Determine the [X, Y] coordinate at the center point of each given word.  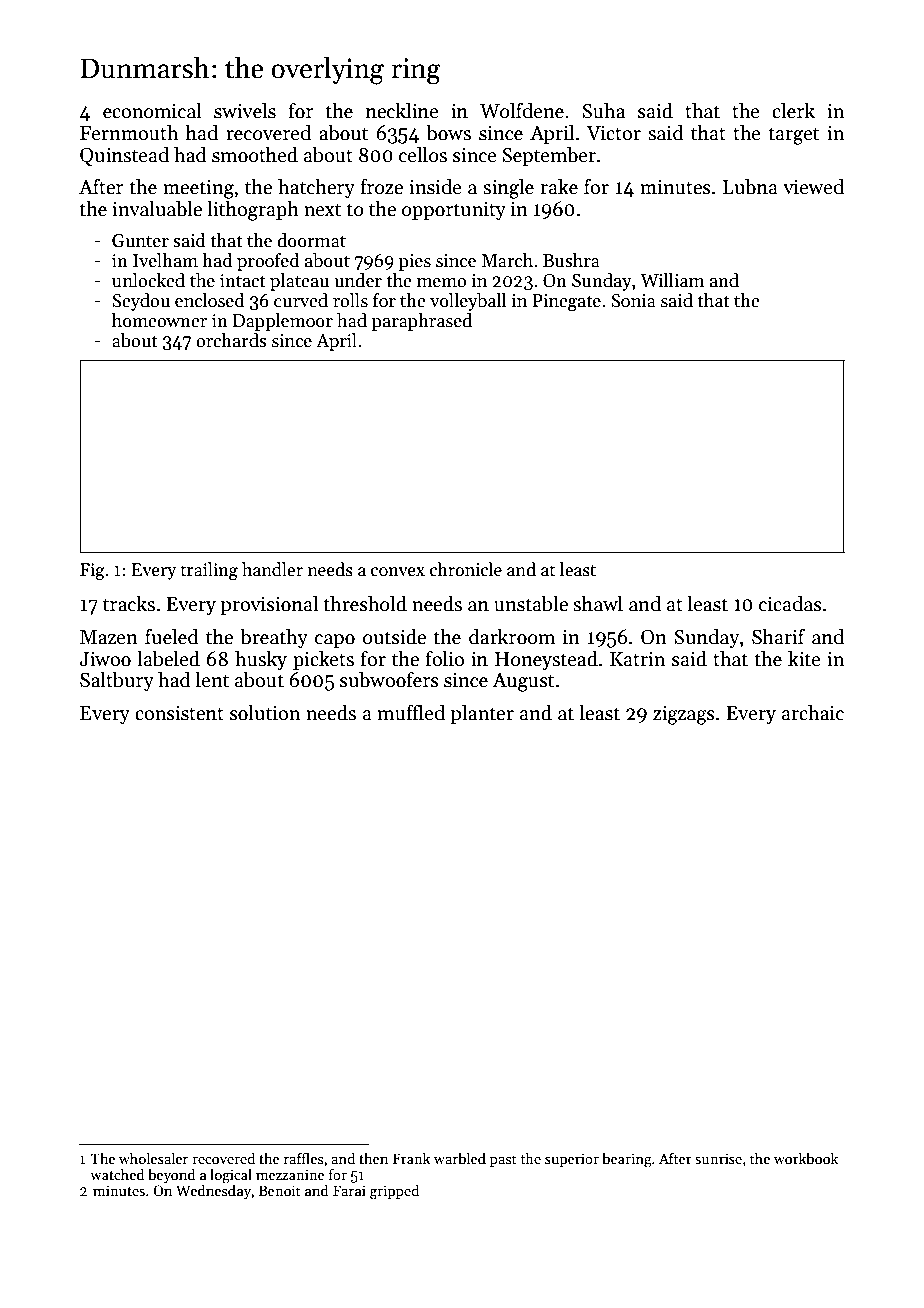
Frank [412, 1158]
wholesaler [153, 1158]
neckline [402, 111]
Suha [603, 111]
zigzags [684, 715]
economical [152, 111]
